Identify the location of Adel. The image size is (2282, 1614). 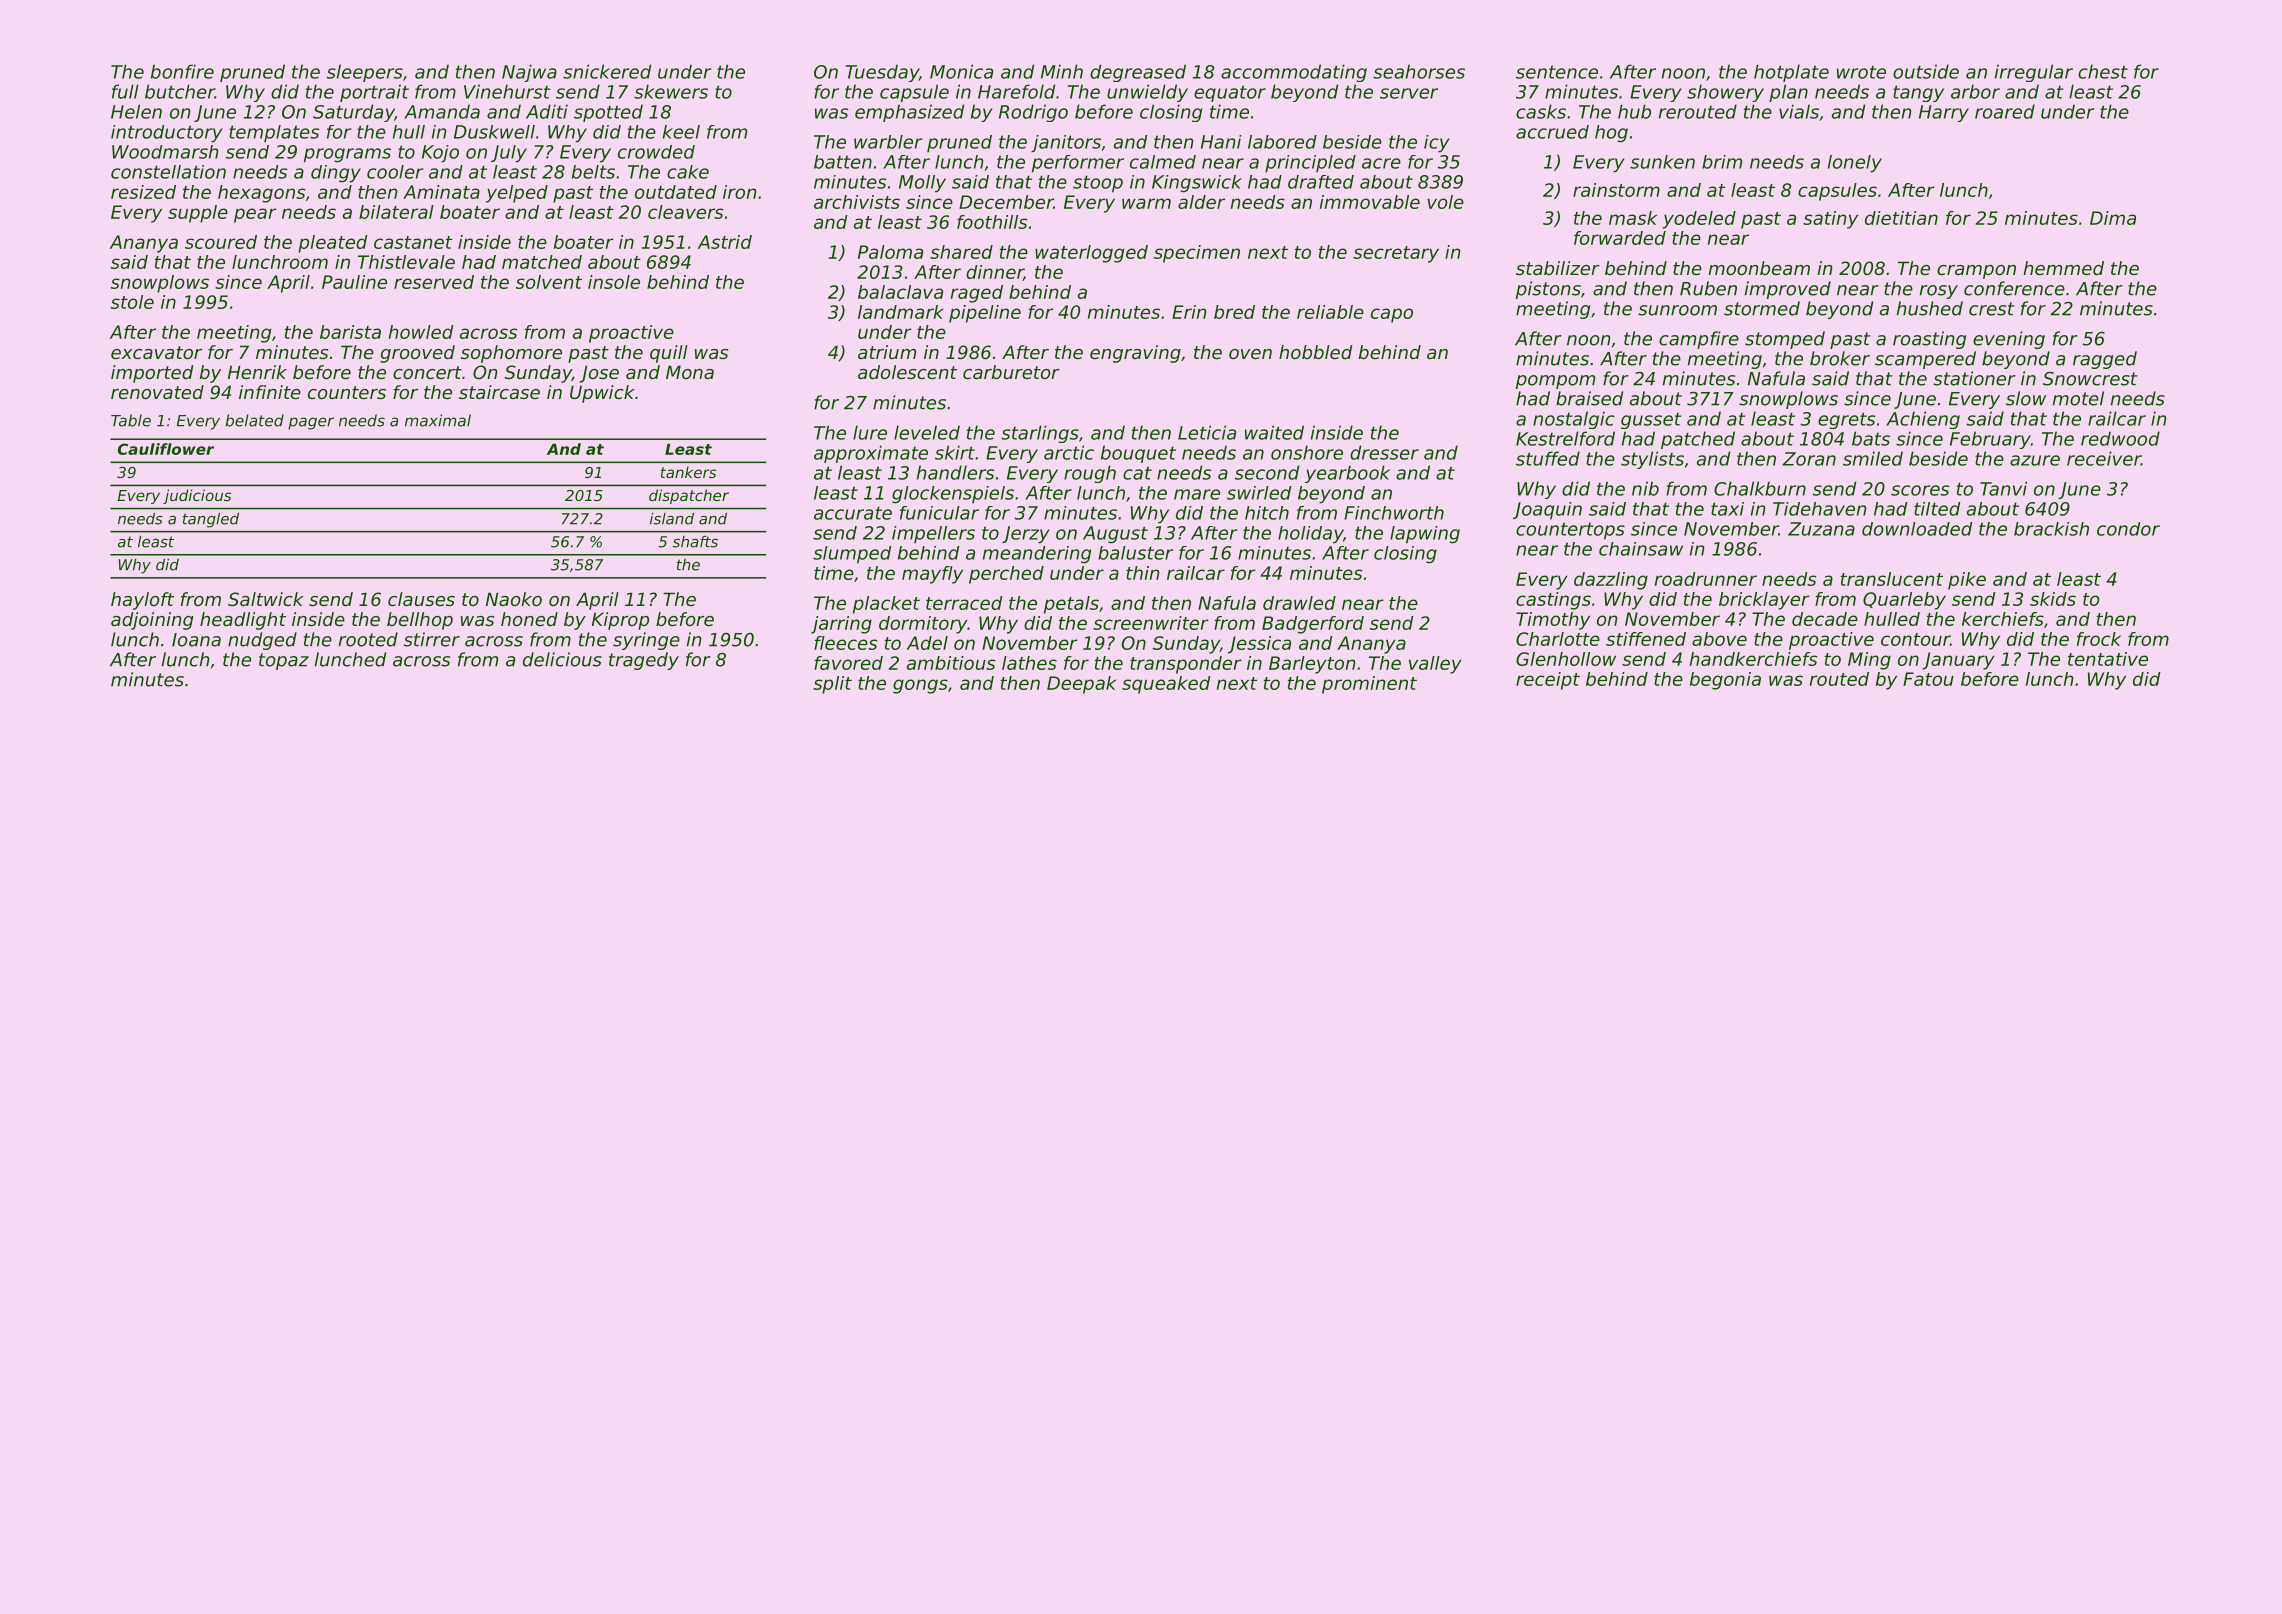
(927, 643).
